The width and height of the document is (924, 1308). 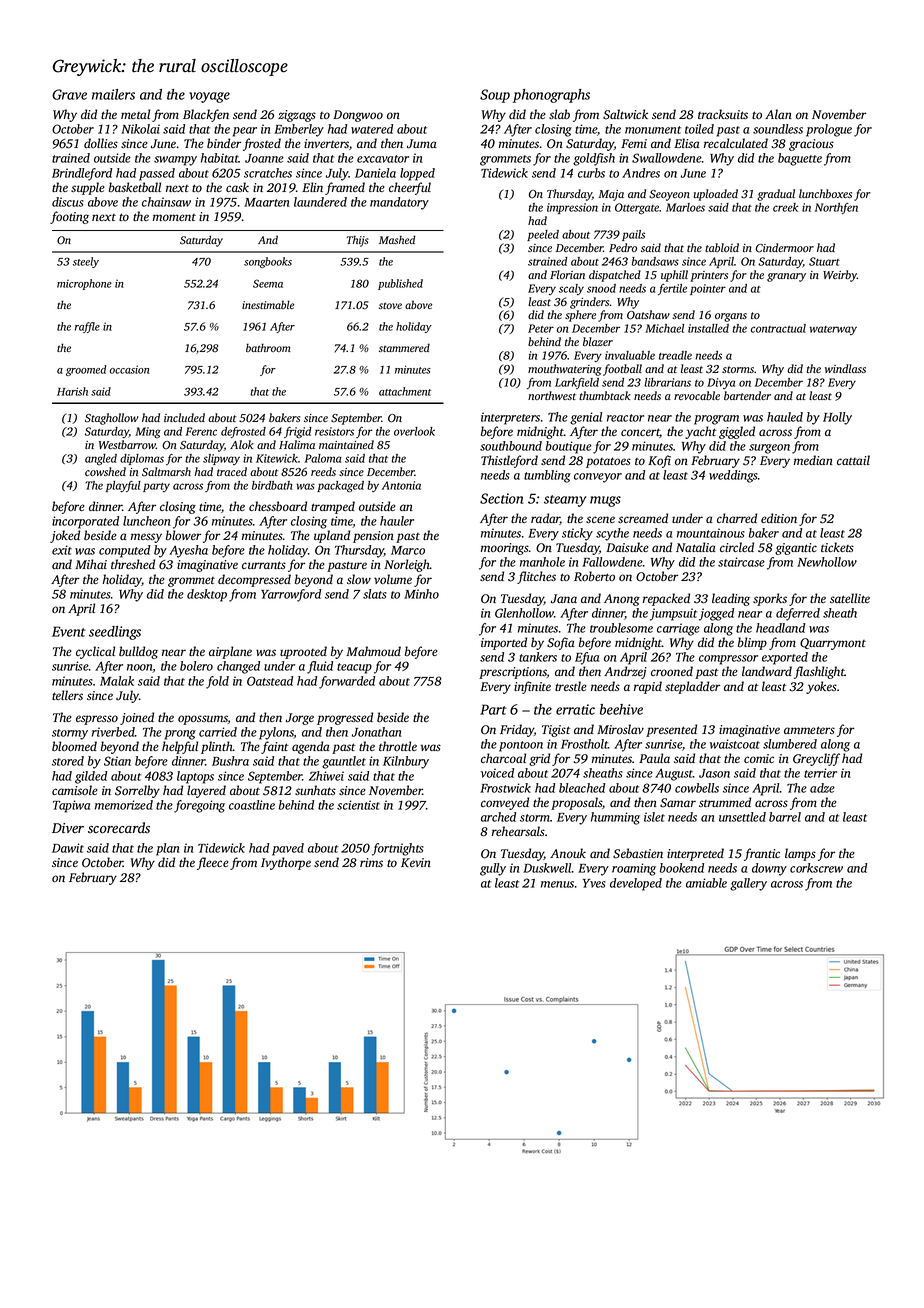 What do you see at coordinates (785, 658) in the document?
I see `exported` at bounding box center [785, 658].
